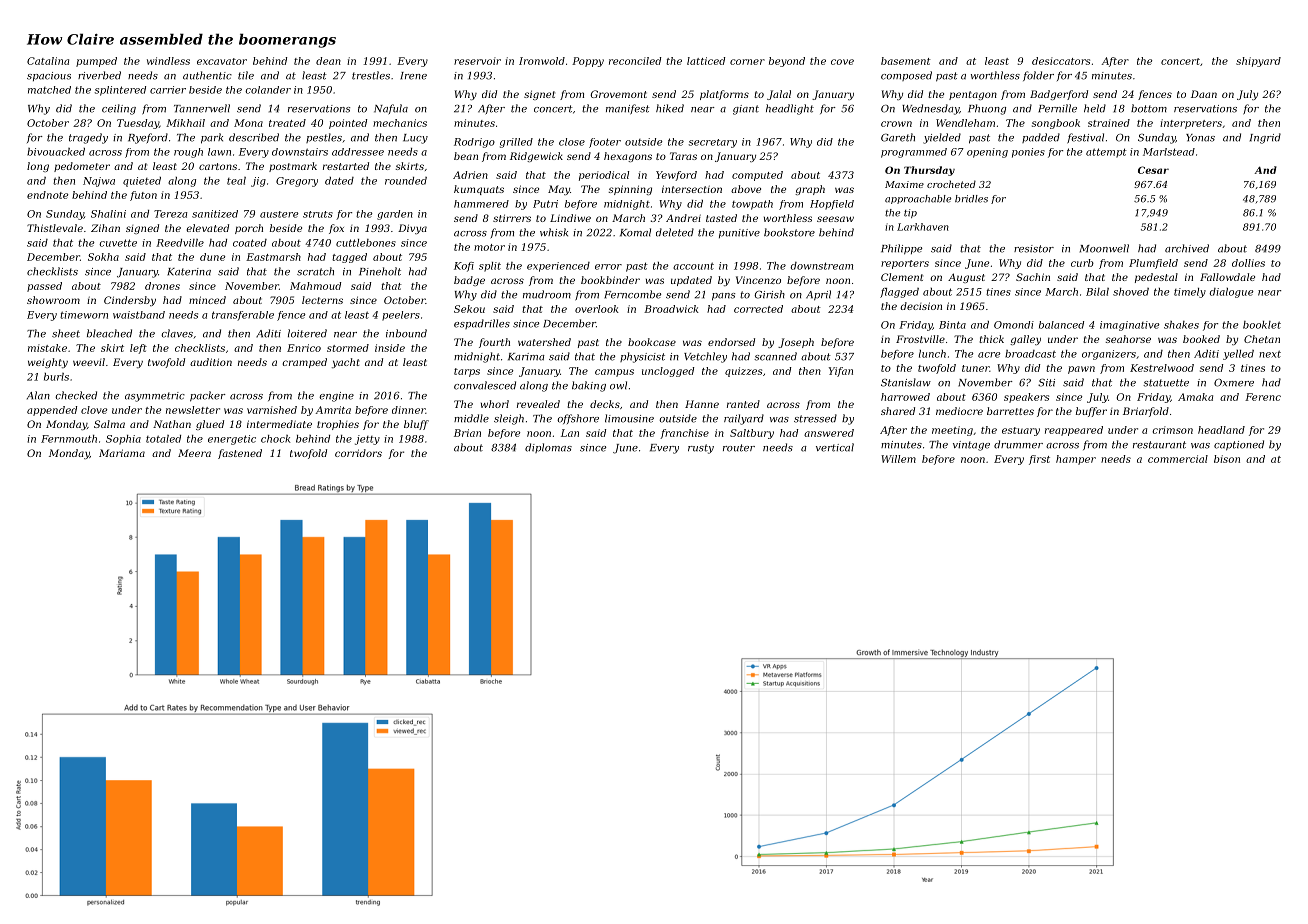 Image resolution: width=1308 pixels, height=924 pixels. Describe the element at coordinates (789, 232) in the image. I see `bookstore` at that location.
